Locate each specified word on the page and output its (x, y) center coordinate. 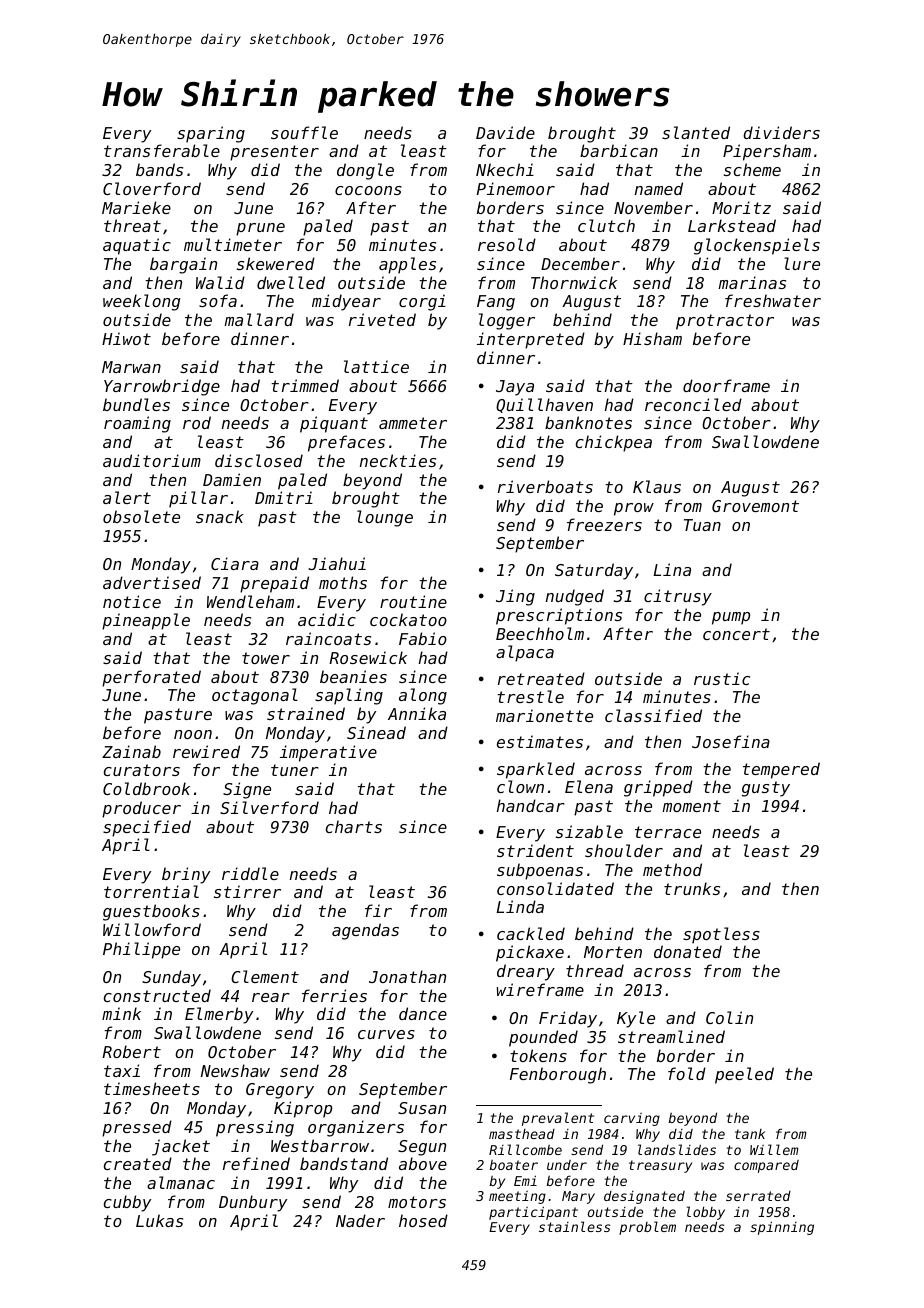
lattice (376, 366)
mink (121, 1013)
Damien (232, 479)
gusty (766, 789)
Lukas (159, 1220)
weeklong (142, 302)
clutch (606, 225)
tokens (538, 1055)
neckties (398, 460)
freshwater (773, 300)
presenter (274, 153)
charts (354, 826)
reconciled (693, 404)
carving (632, 1119)
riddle (250, 873)
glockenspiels (757, 246)
